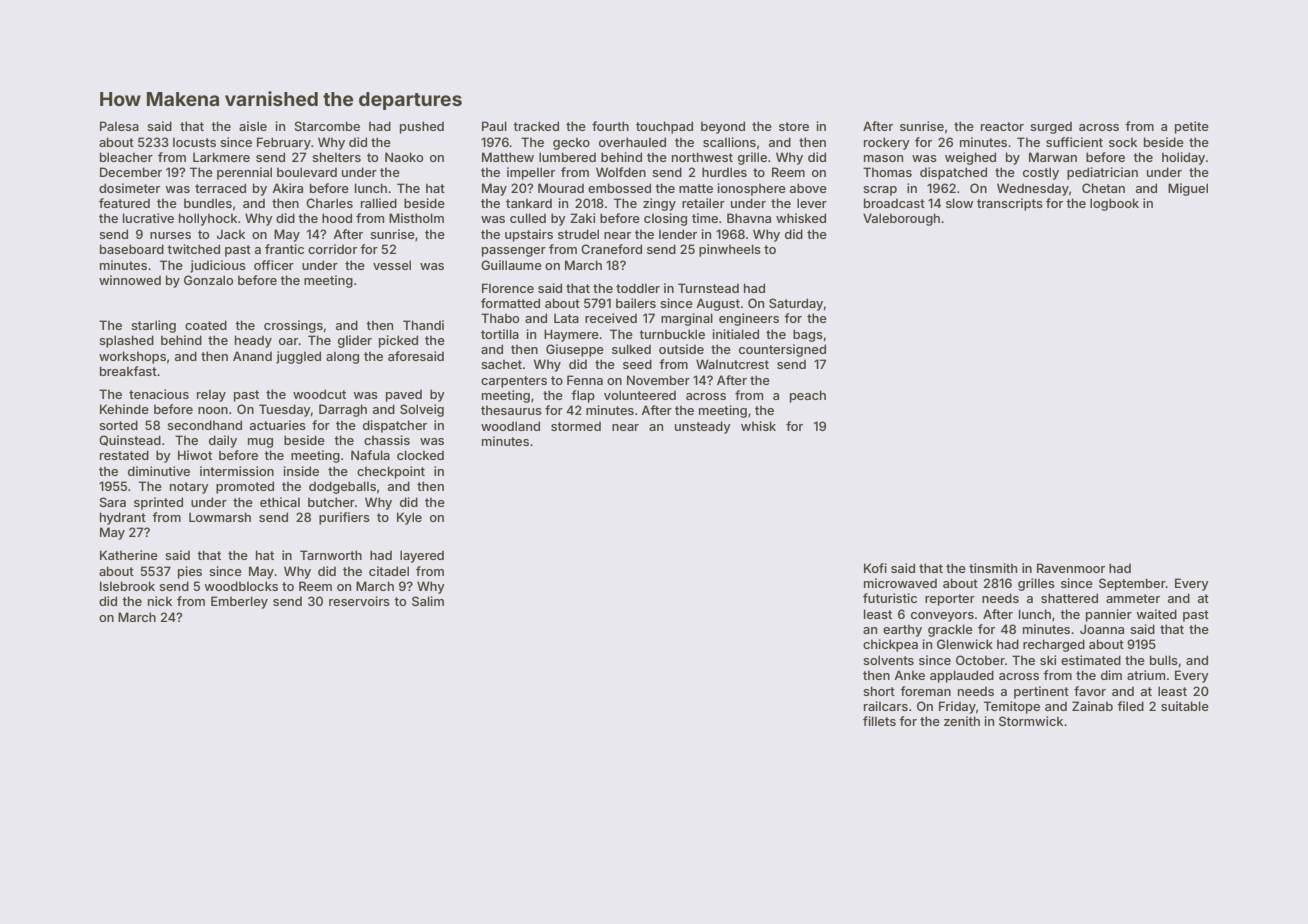 The height and width of the screenshot is (924, 1308). Describe the element at coordinates (239, 602) in the screenshot. I see `Emberley` at that location.
